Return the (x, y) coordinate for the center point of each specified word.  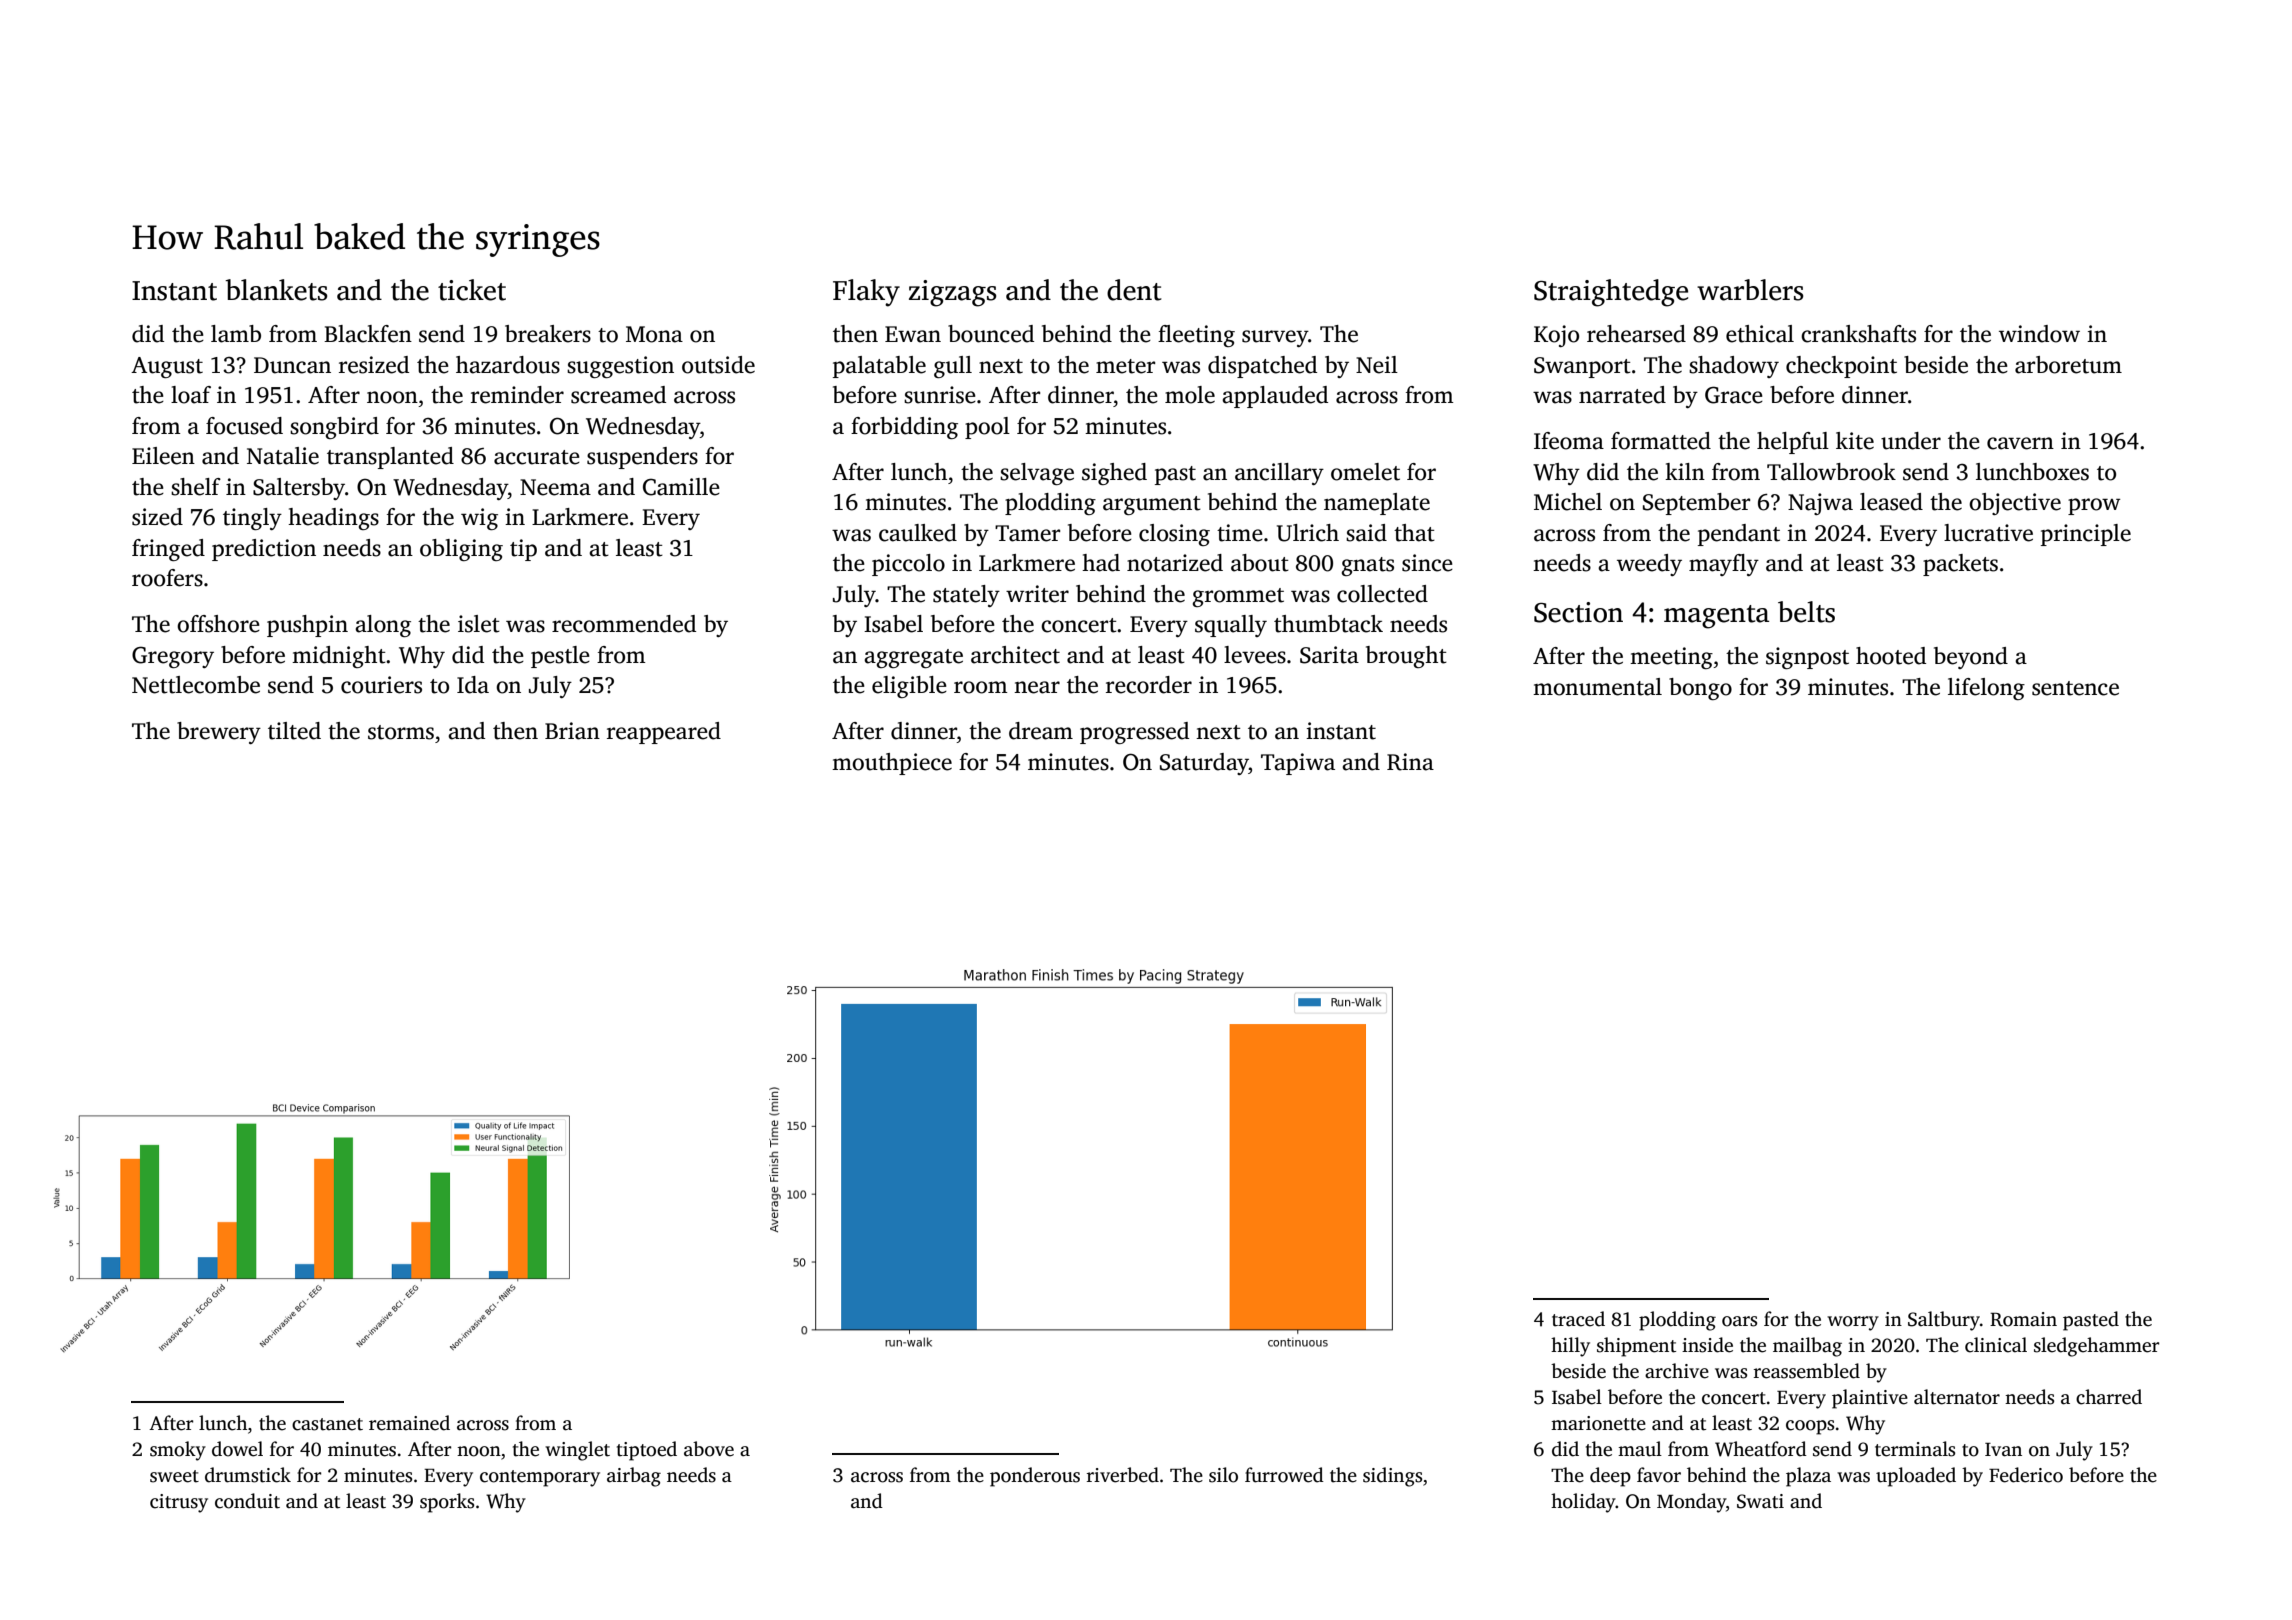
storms (401, 732)
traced (1578, 1319)
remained (409, 1423)
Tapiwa (1298, 764)
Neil (1377, 365)
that (1414, 533)
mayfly (1724, 565)
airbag (634, 1477)
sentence (2075, 688)
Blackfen (368, 334)
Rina (1410, 762)
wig (479, 519)
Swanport (1582, 367)
